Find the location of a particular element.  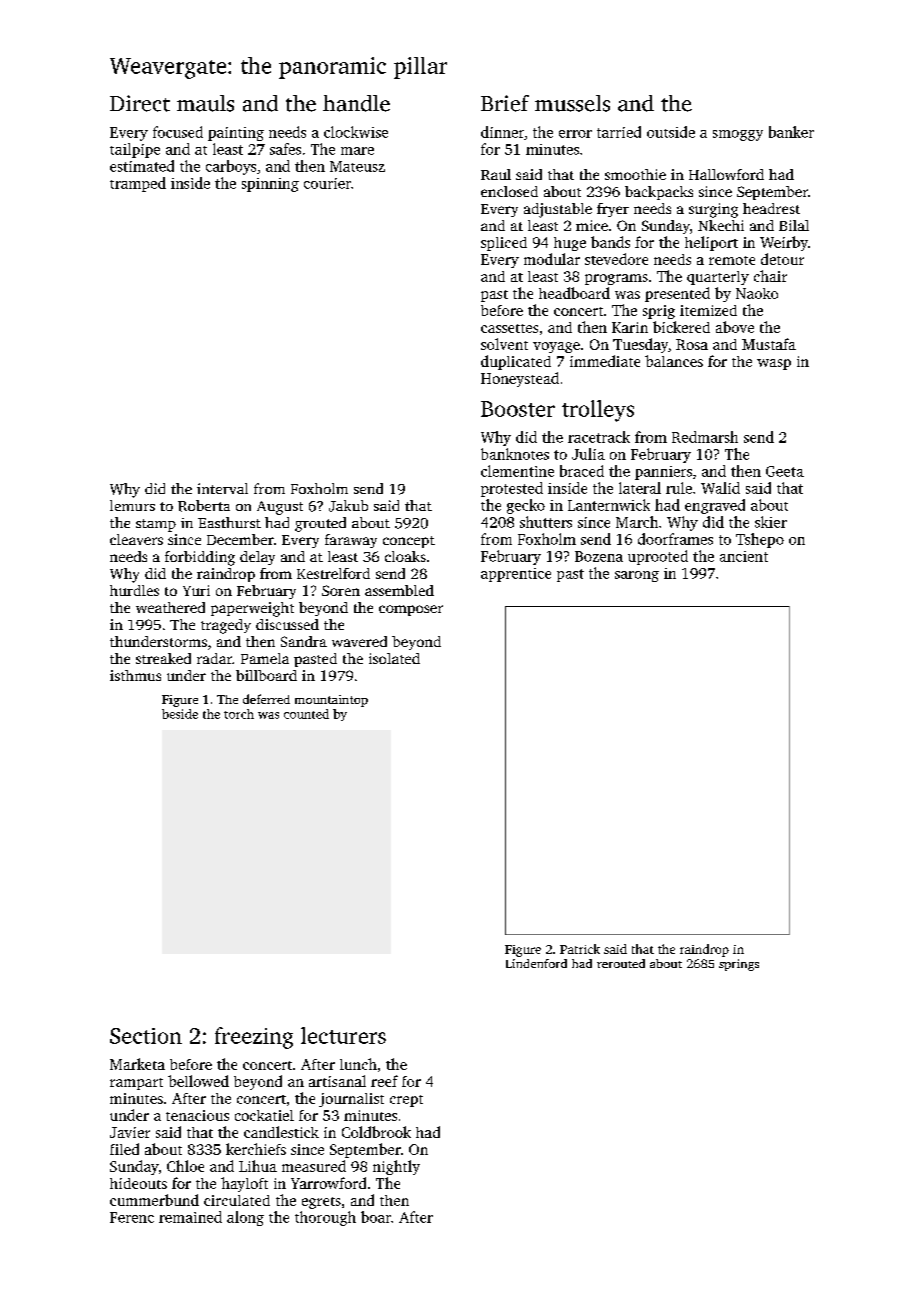

counted is located at coordinates (306, 714).
